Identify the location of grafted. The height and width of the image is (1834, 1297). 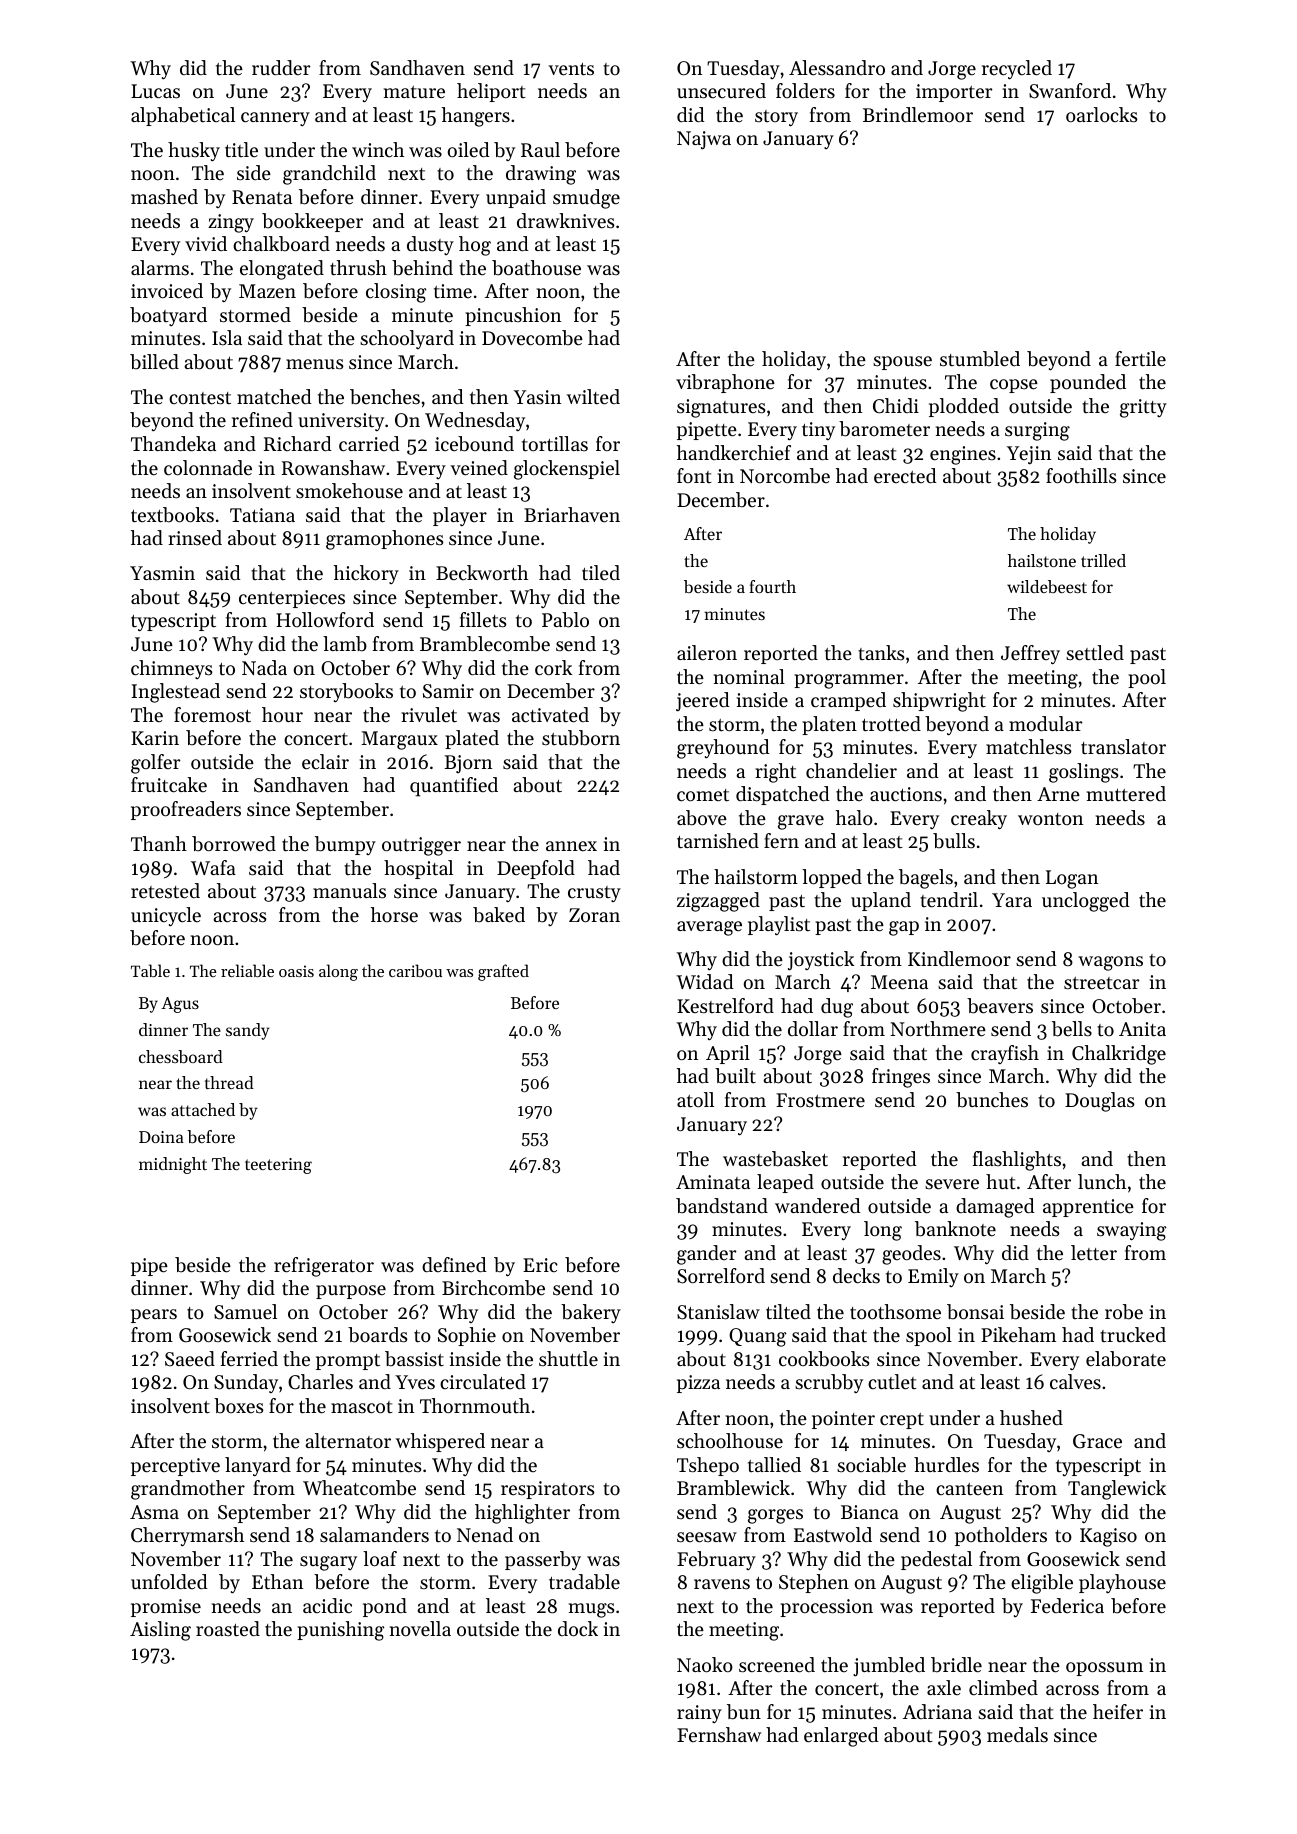
(503, 972).
